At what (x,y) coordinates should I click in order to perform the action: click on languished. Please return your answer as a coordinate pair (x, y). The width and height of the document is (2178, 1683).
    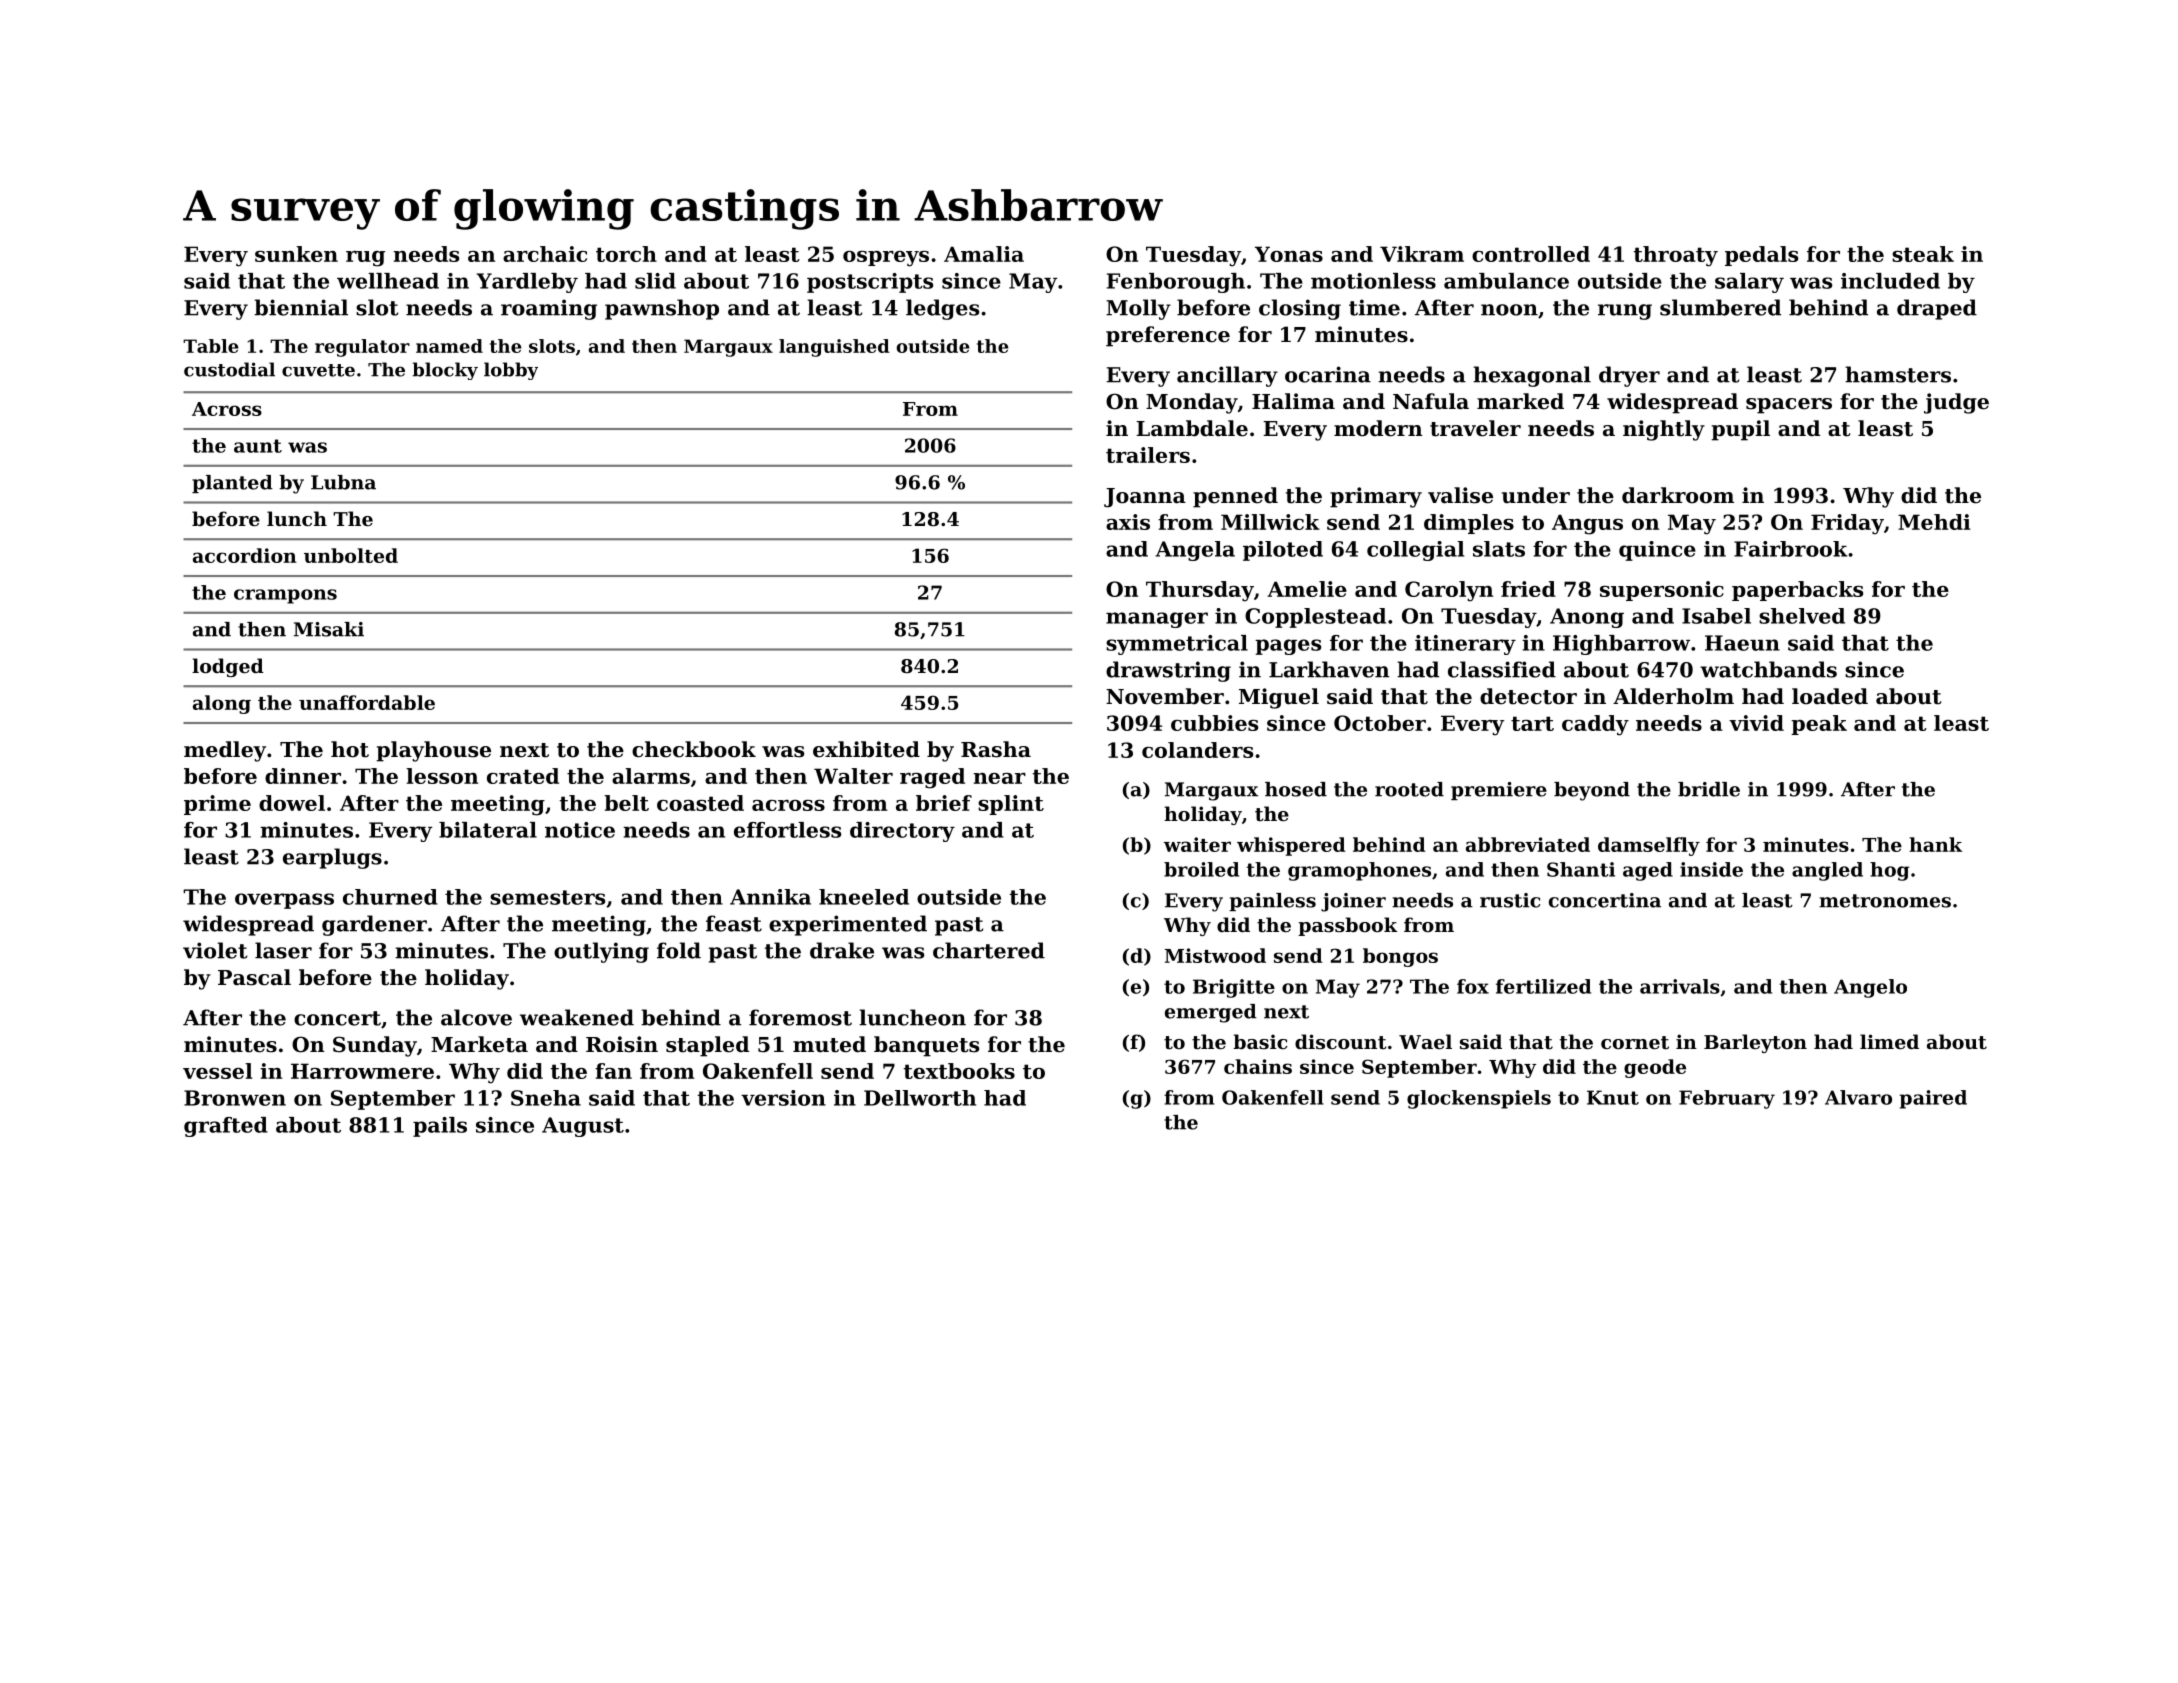
    Looking at the image, I should click on (834, 348).
